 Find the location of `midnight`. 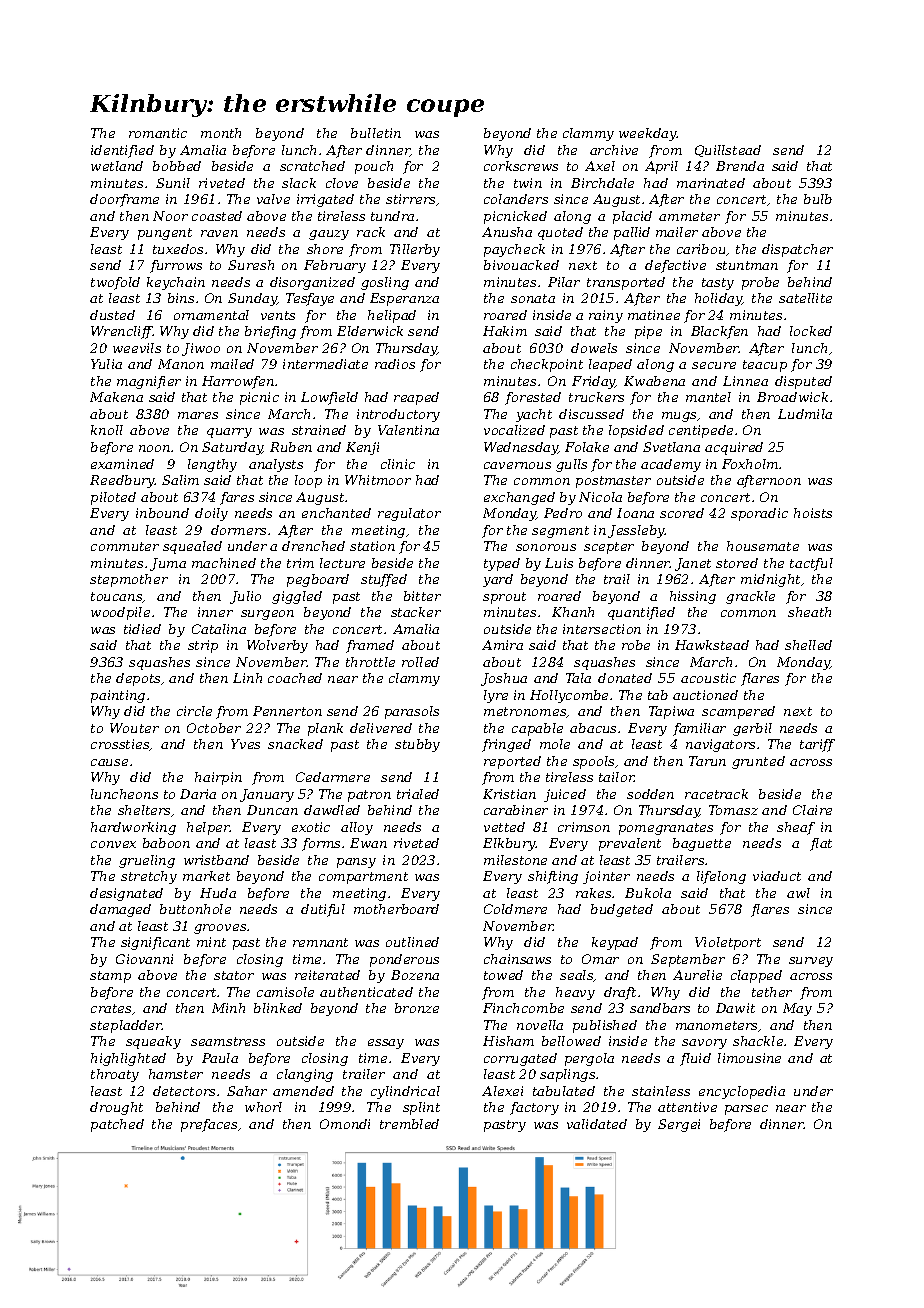

midnight is located at coordinates (770, 580).
